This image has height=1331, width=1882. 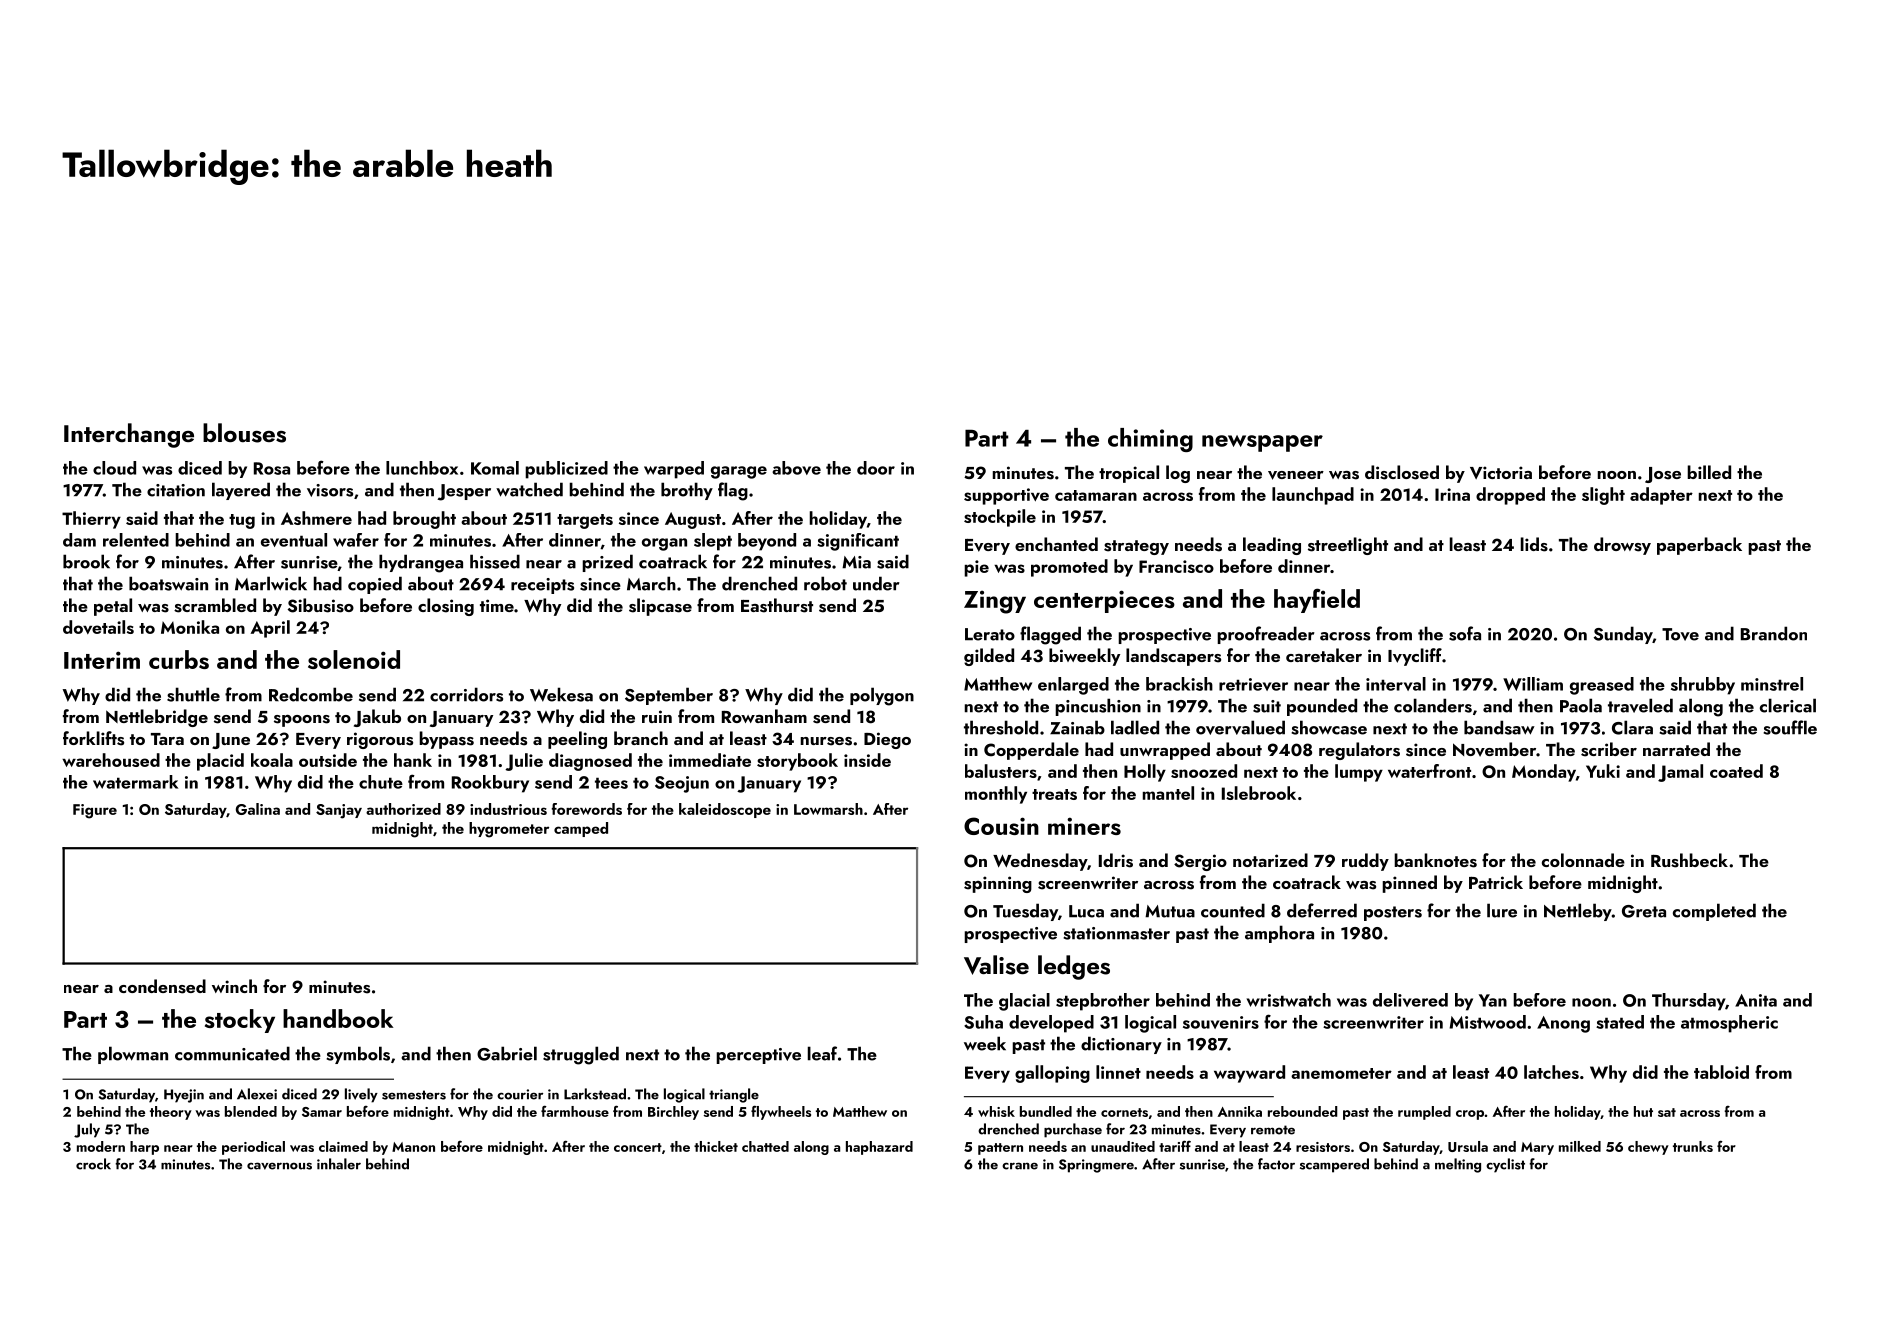 What do you see at coordinates (796, 468) in the image?
I see `above` at bounding box center [796, 468].
